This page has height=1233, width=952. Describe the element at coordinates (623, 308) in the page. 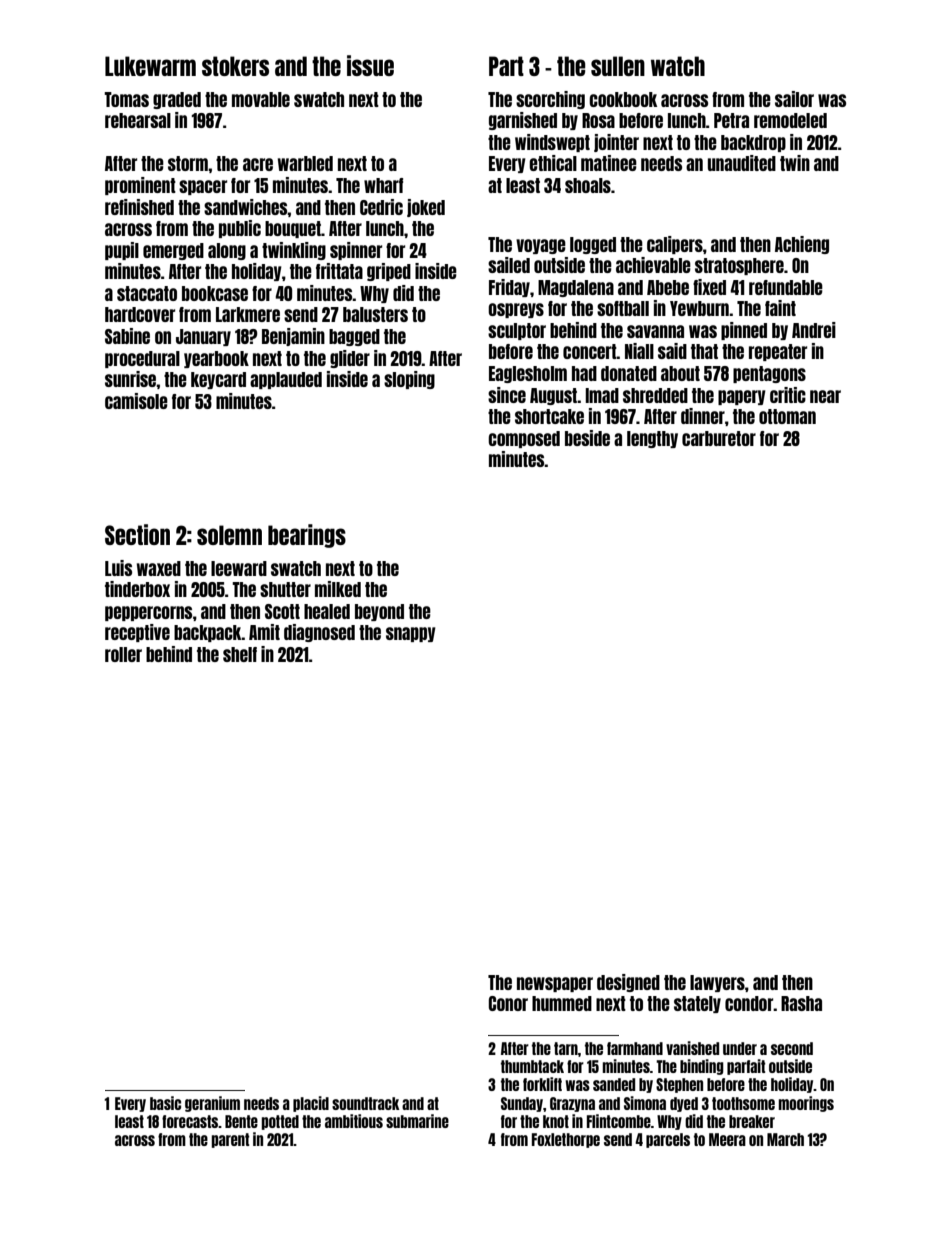

I see `softball` at that location.
